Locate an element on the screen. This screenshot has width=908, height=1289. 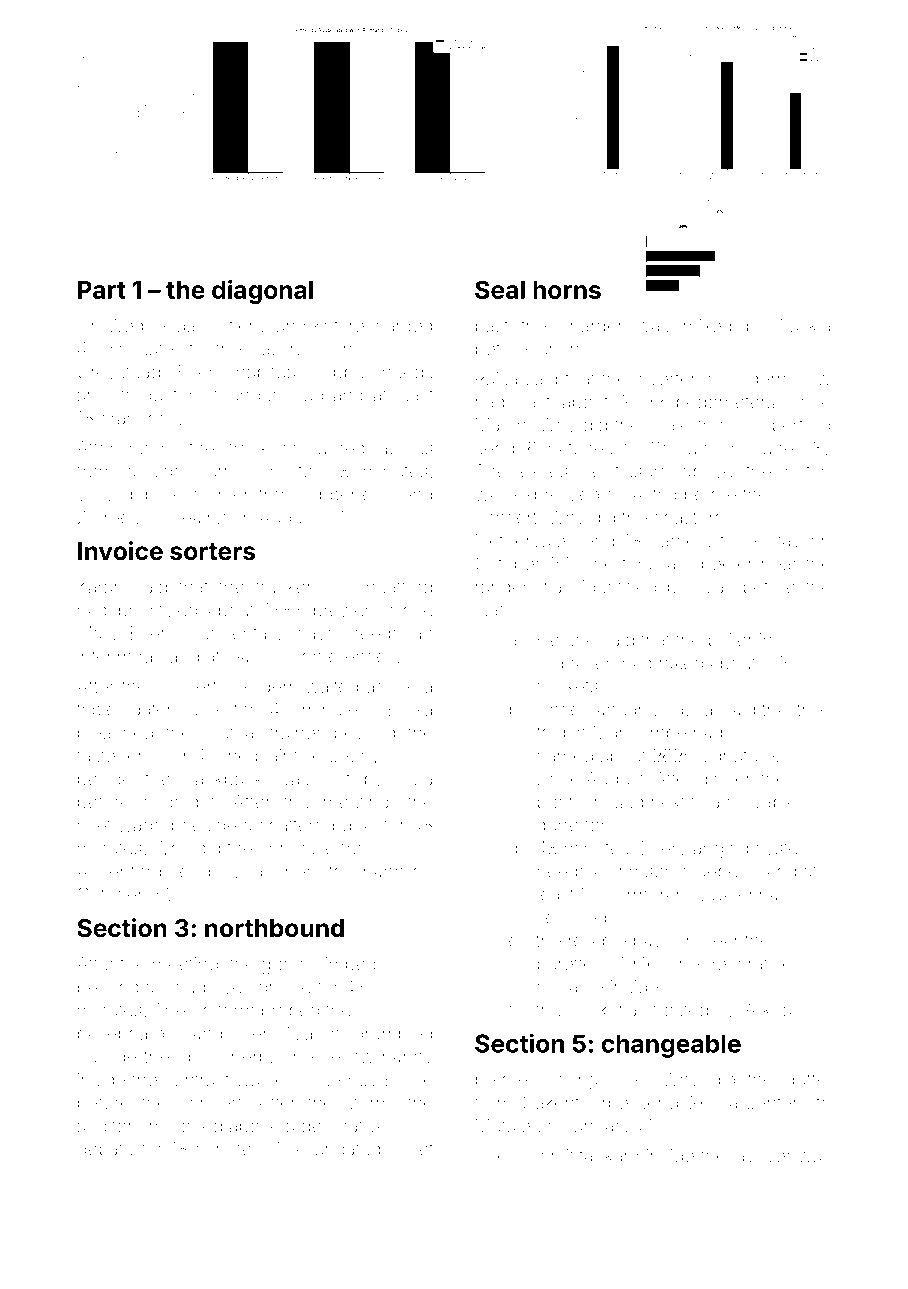
gem is located at coordinates (279, 689).
